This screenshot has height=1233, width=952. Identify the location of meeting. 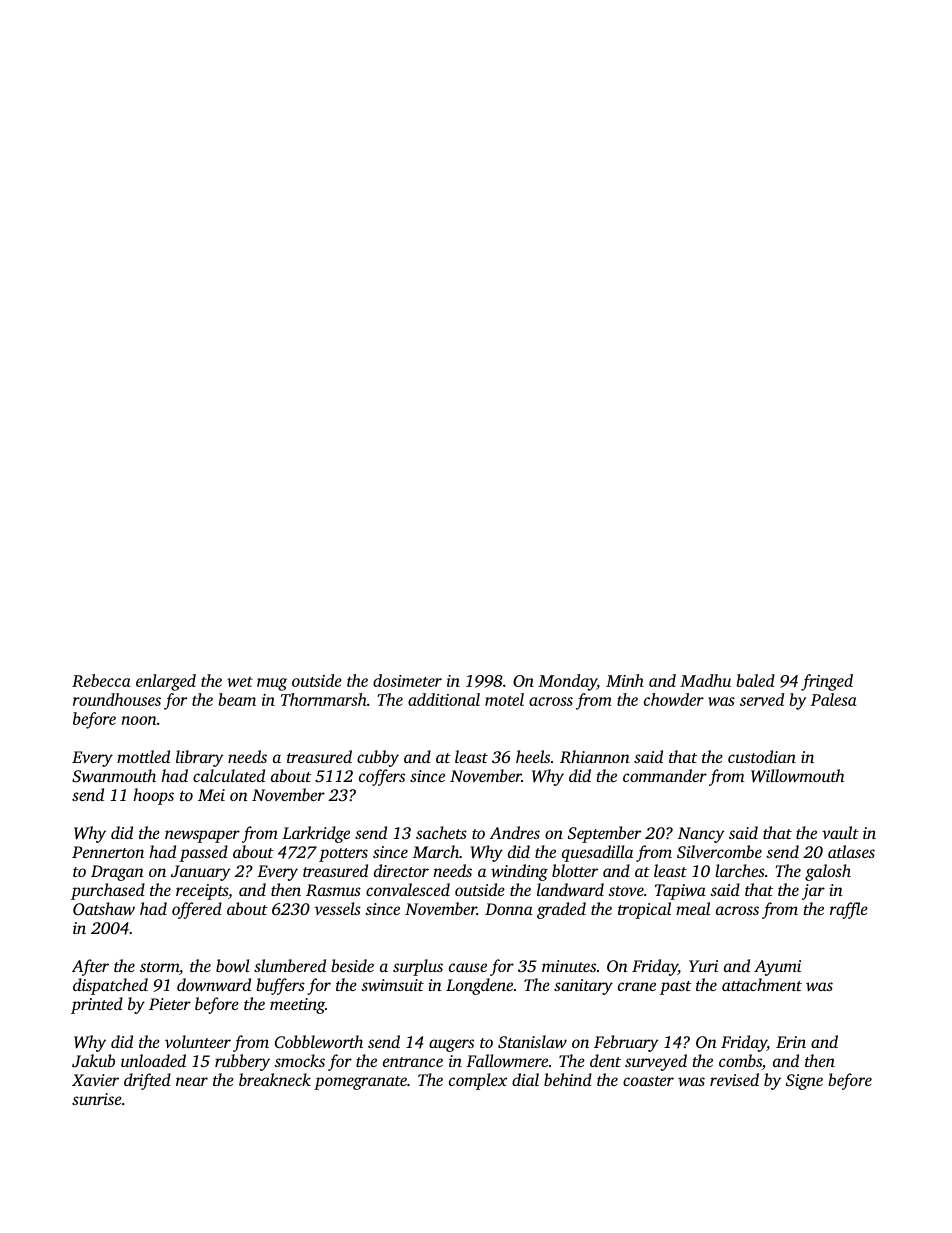
(297, 1006).
